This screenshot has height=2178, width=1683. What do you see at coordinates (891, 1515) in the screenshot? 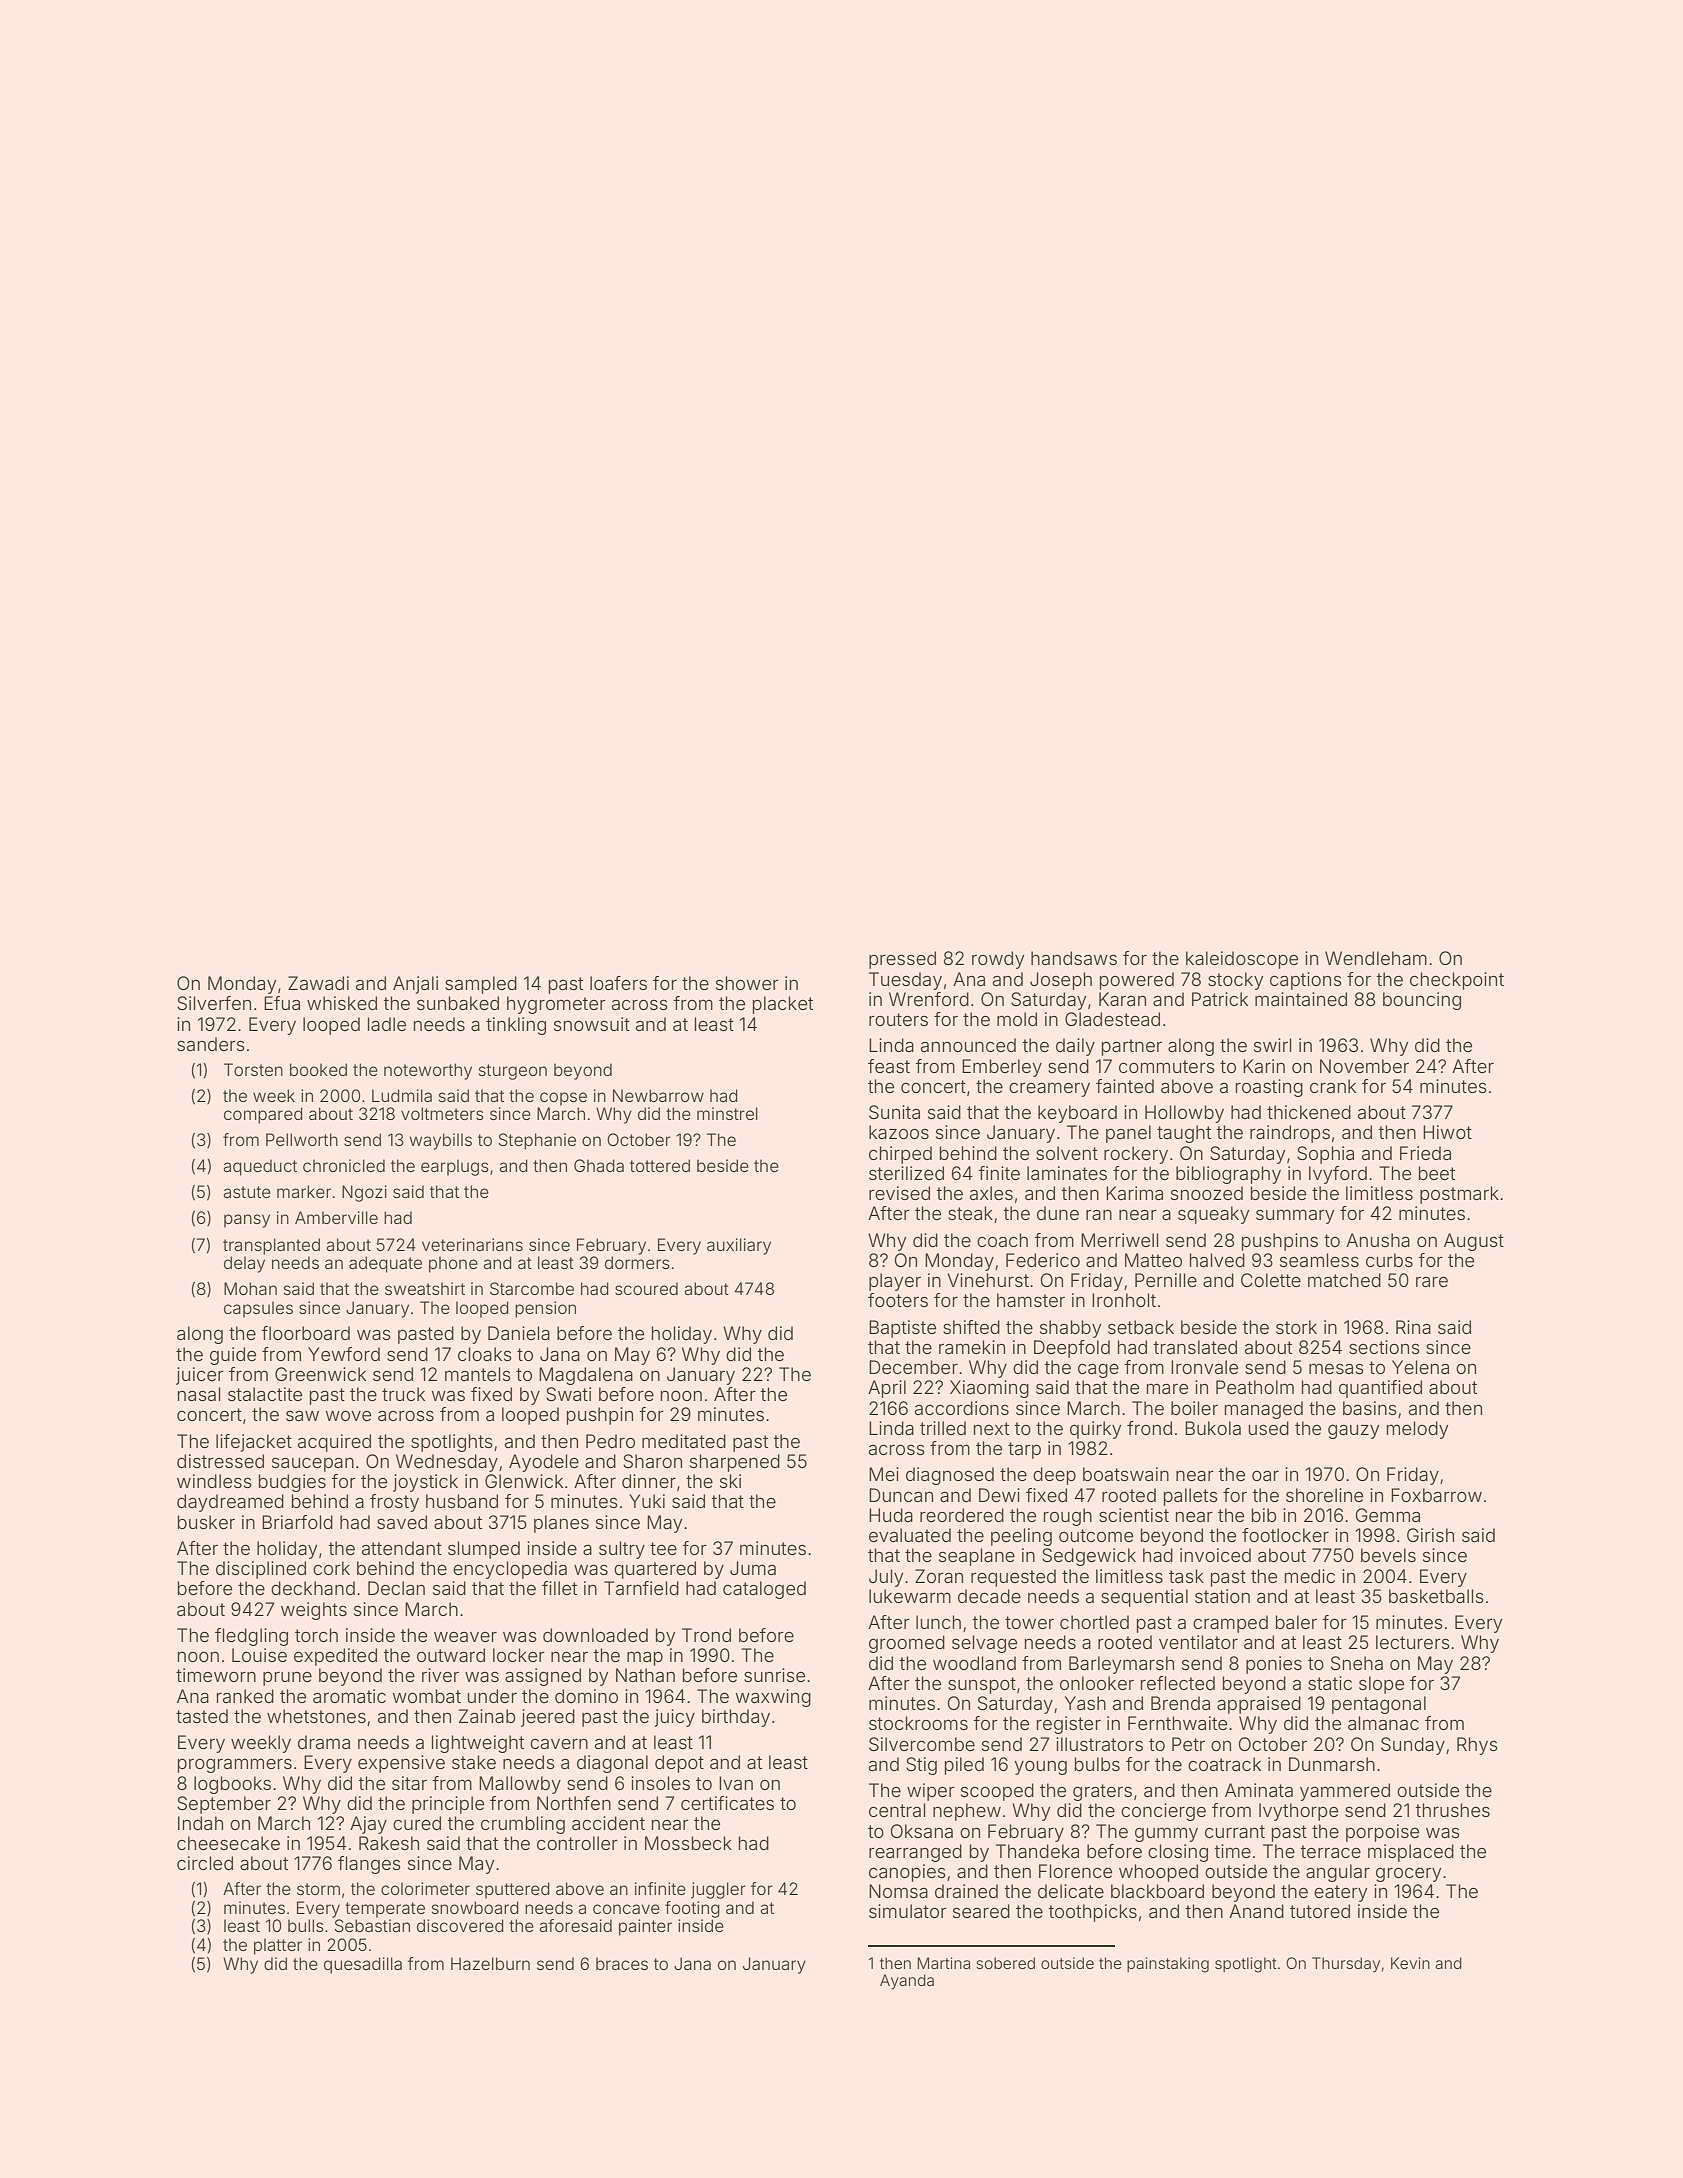
I see `Huda` at bounding box center [891, 1515].
